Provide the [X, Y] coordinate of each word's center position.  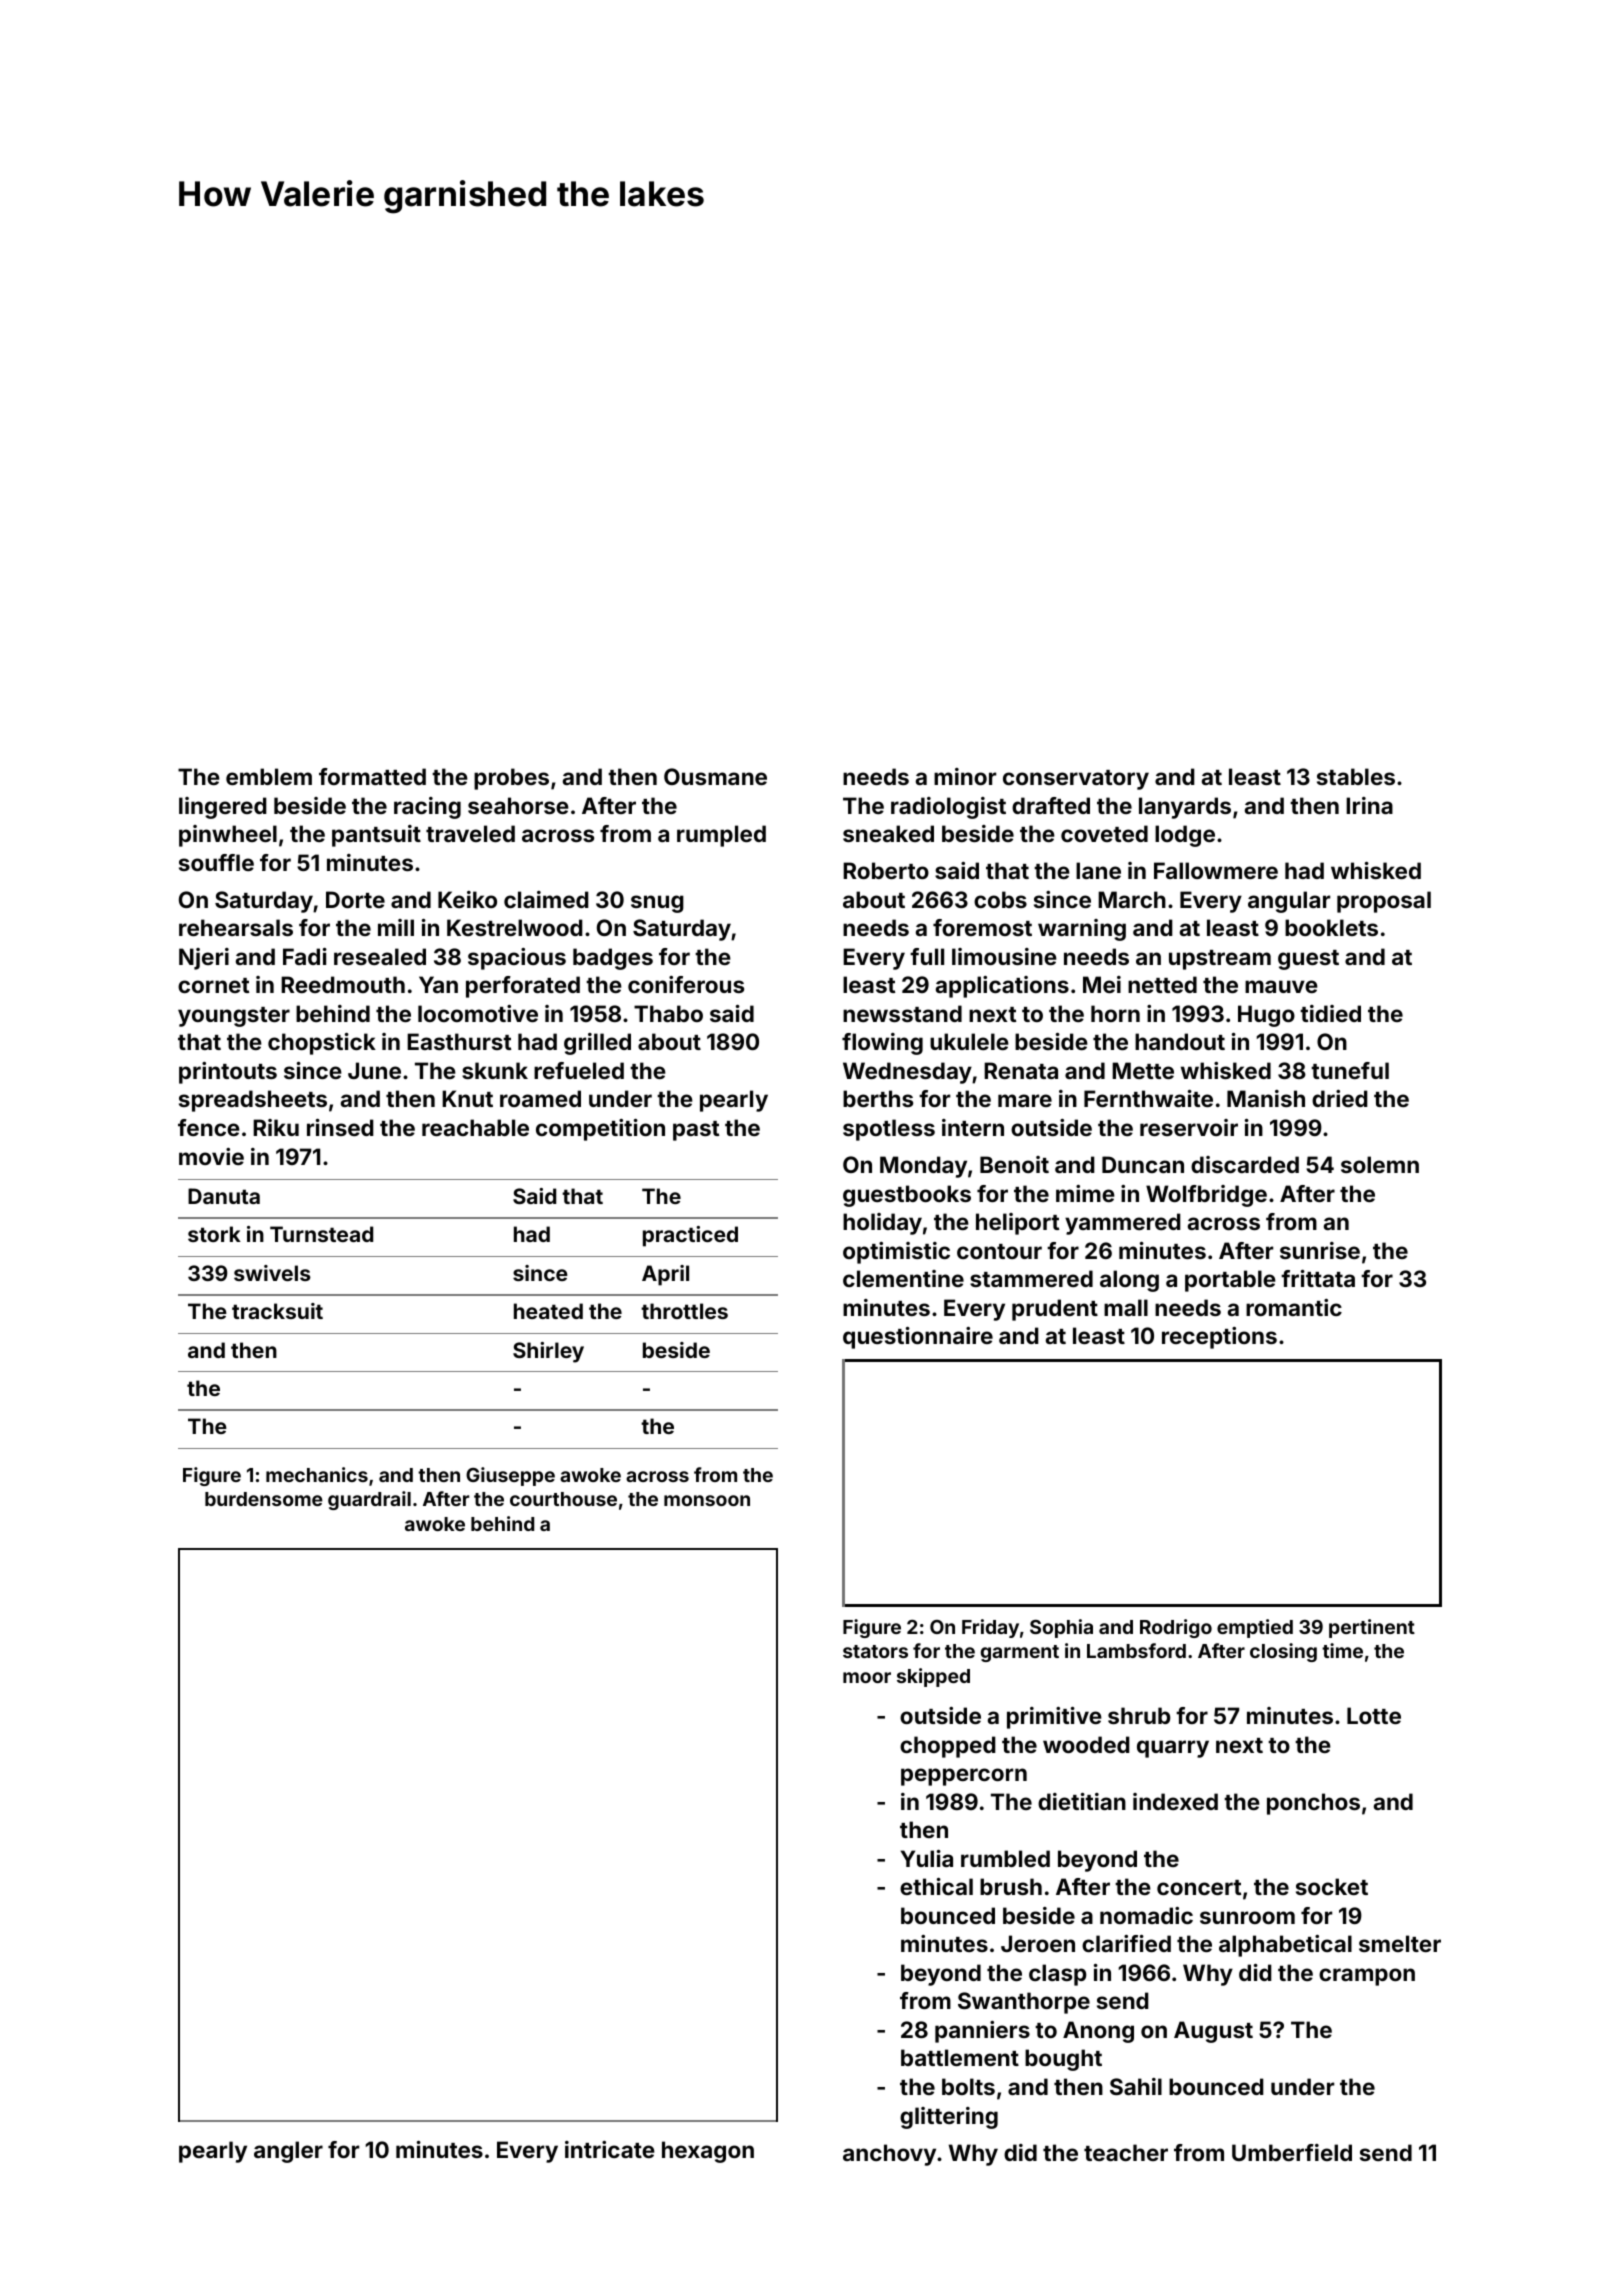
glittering [949, 2118]
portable [1230, 1281]
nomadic [1146, 1915]
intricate [610, 2149]
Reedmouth [343, 984]
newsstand [902, 1013]
